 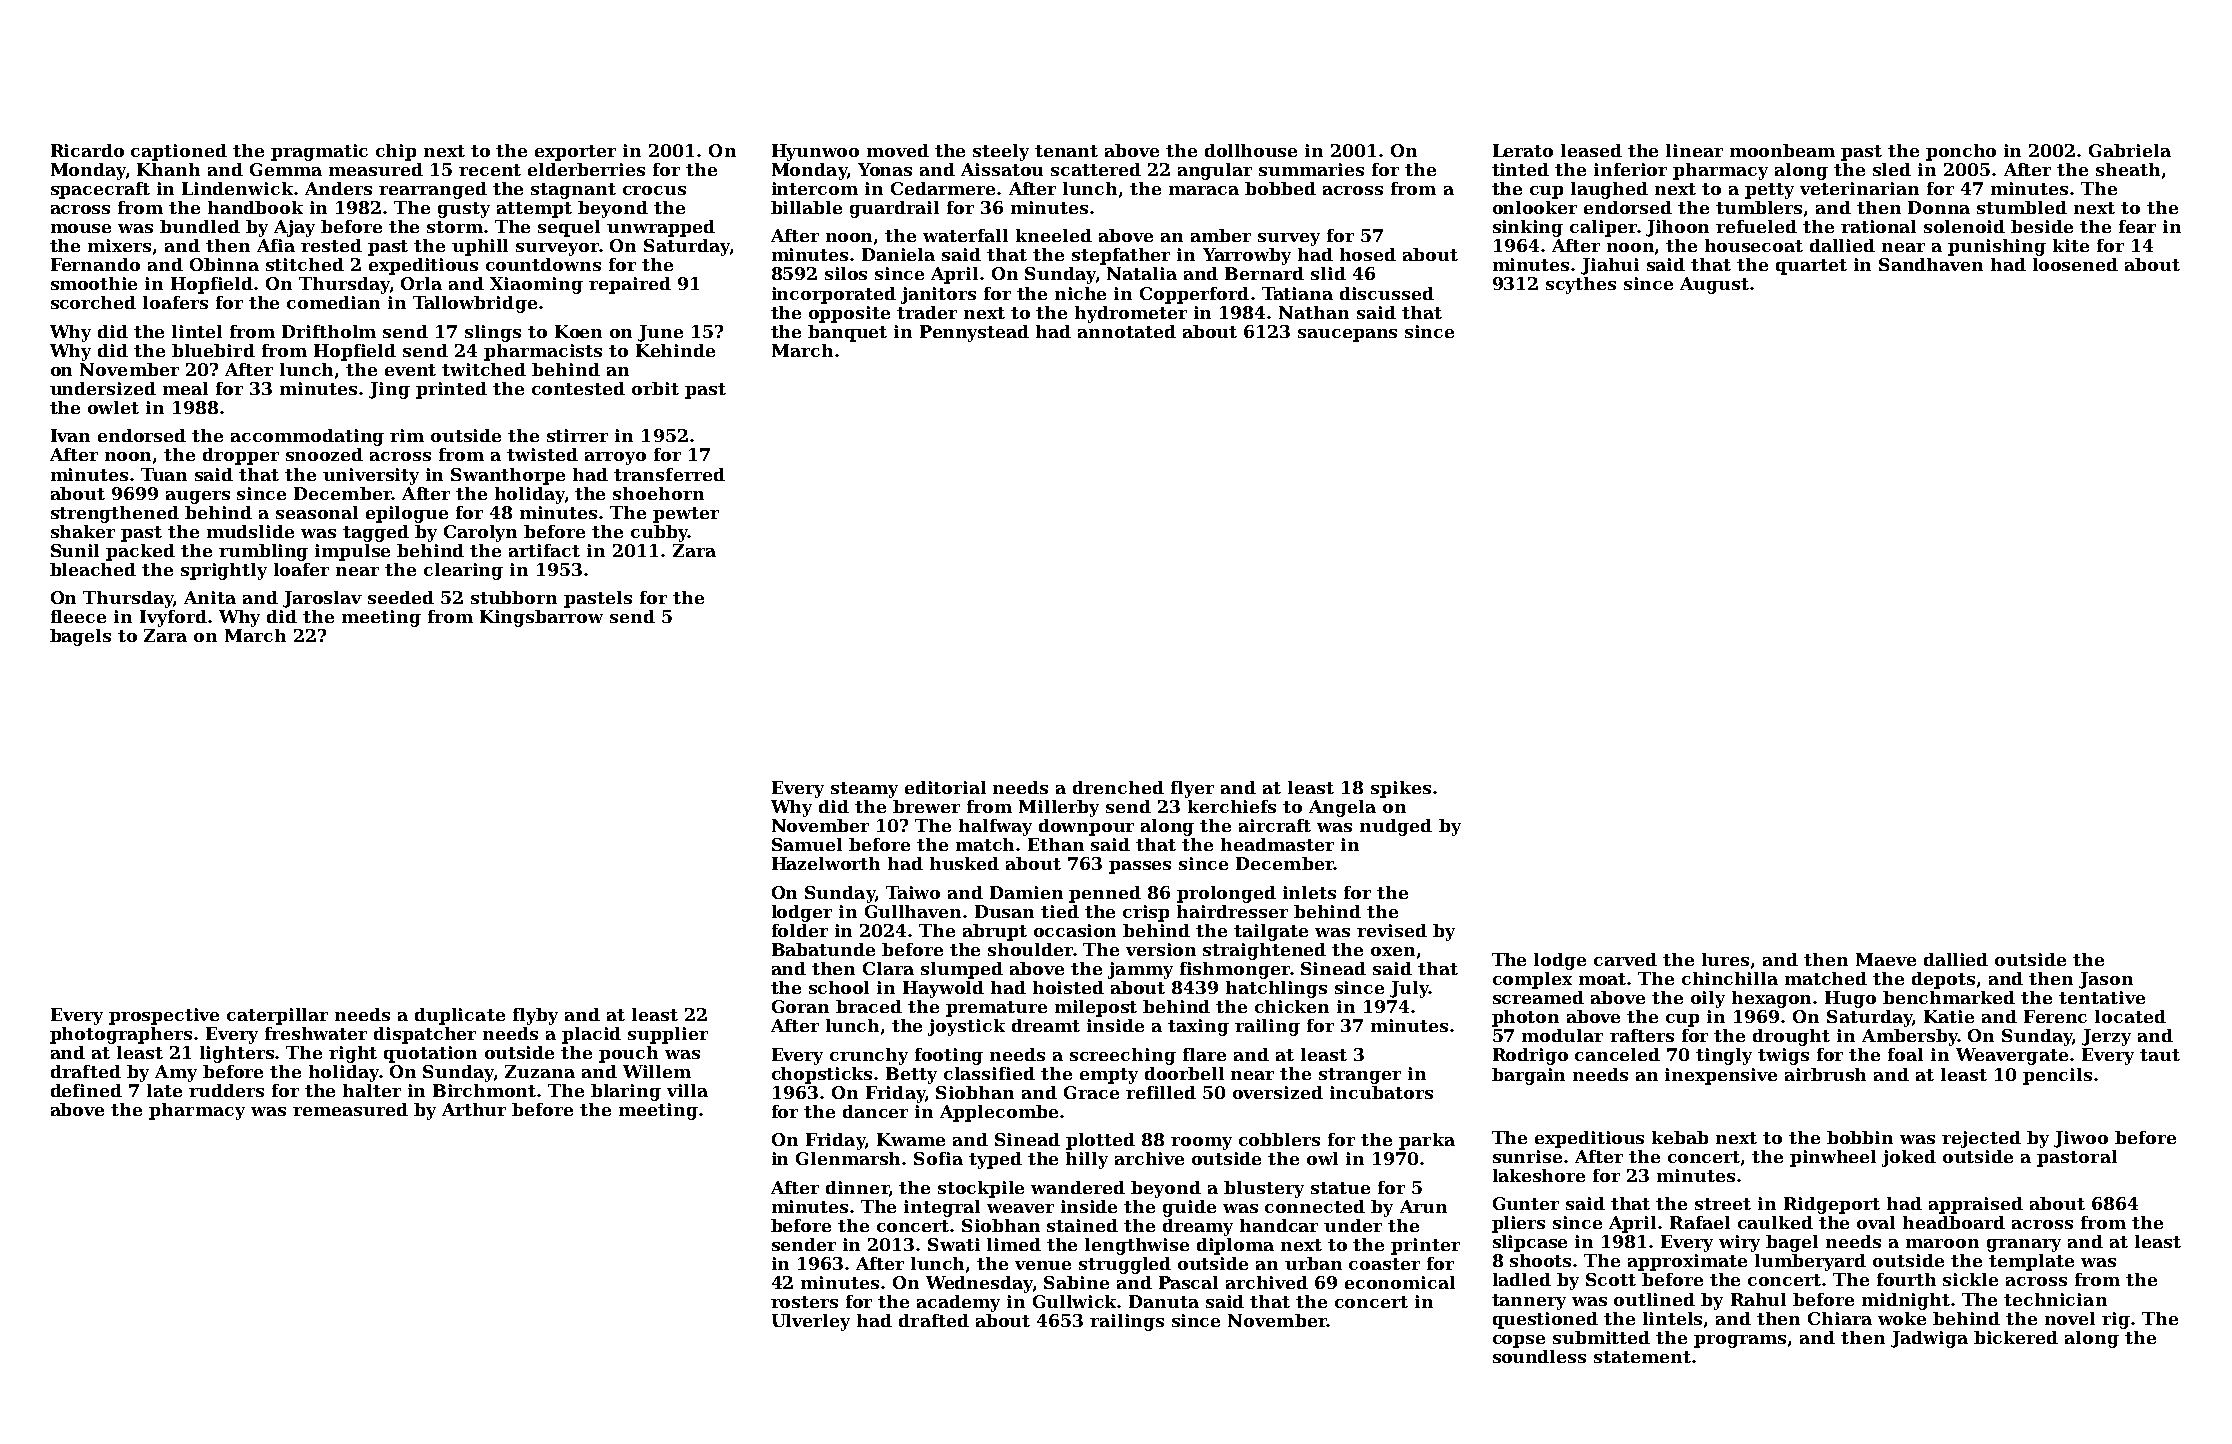 I want to click on Hugo, so click(x=1850, y=999).
